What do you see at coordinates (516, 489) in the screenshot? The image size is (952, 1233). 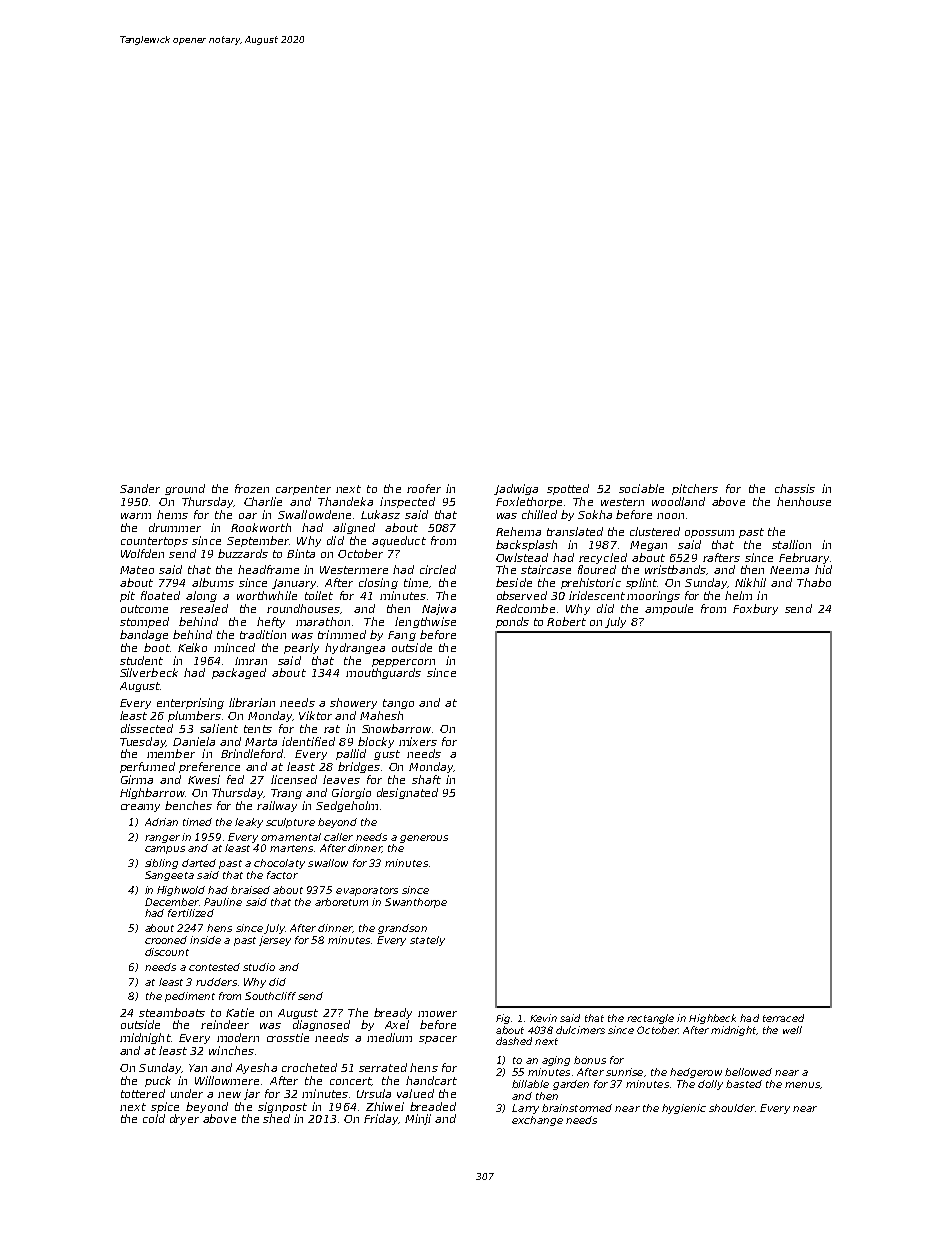 I see `Jadwiga` at bounding box center [516, 489].
